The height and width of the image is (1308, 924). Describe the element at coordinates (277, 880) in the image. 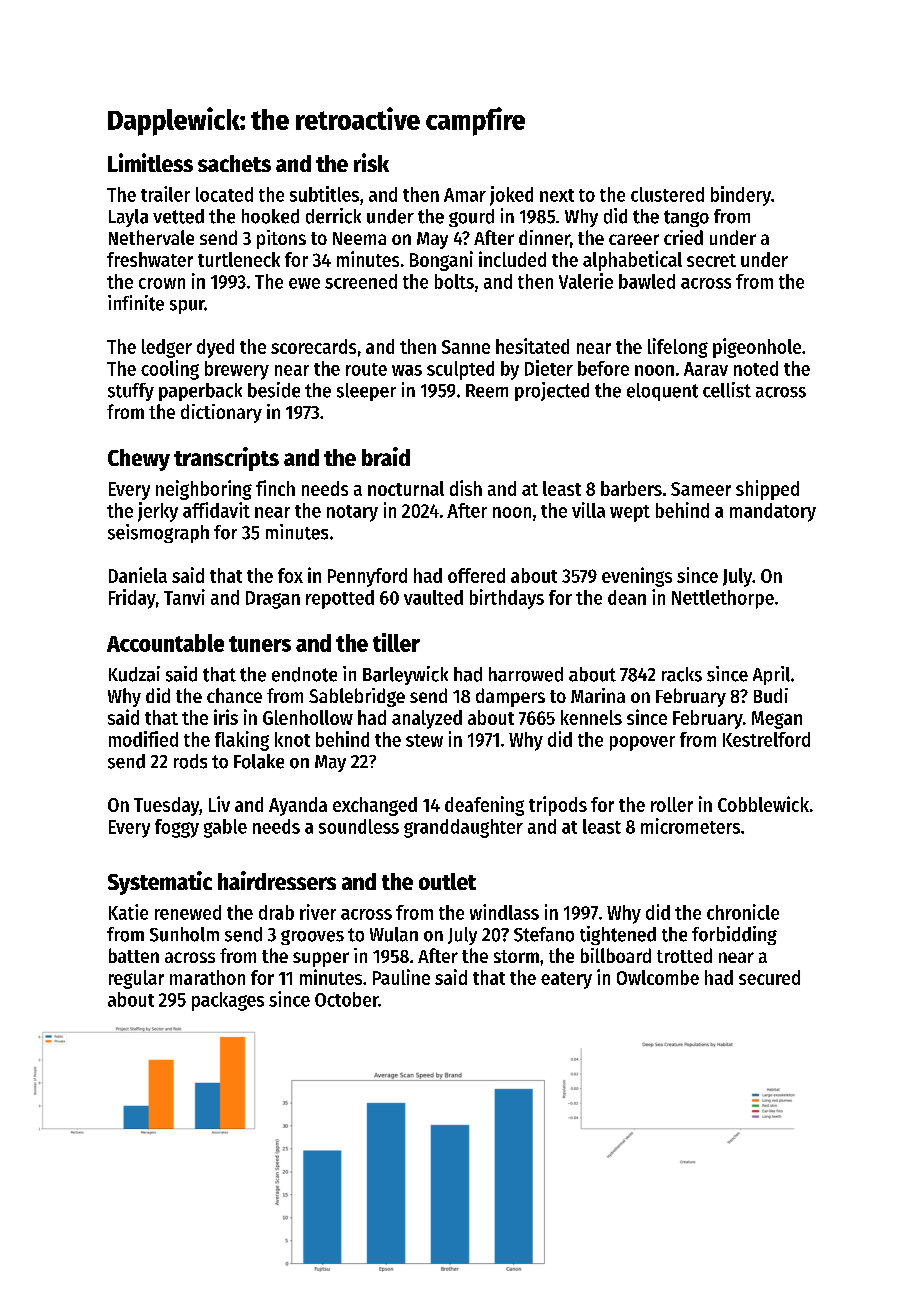

I see `hairdressers` at that location.
